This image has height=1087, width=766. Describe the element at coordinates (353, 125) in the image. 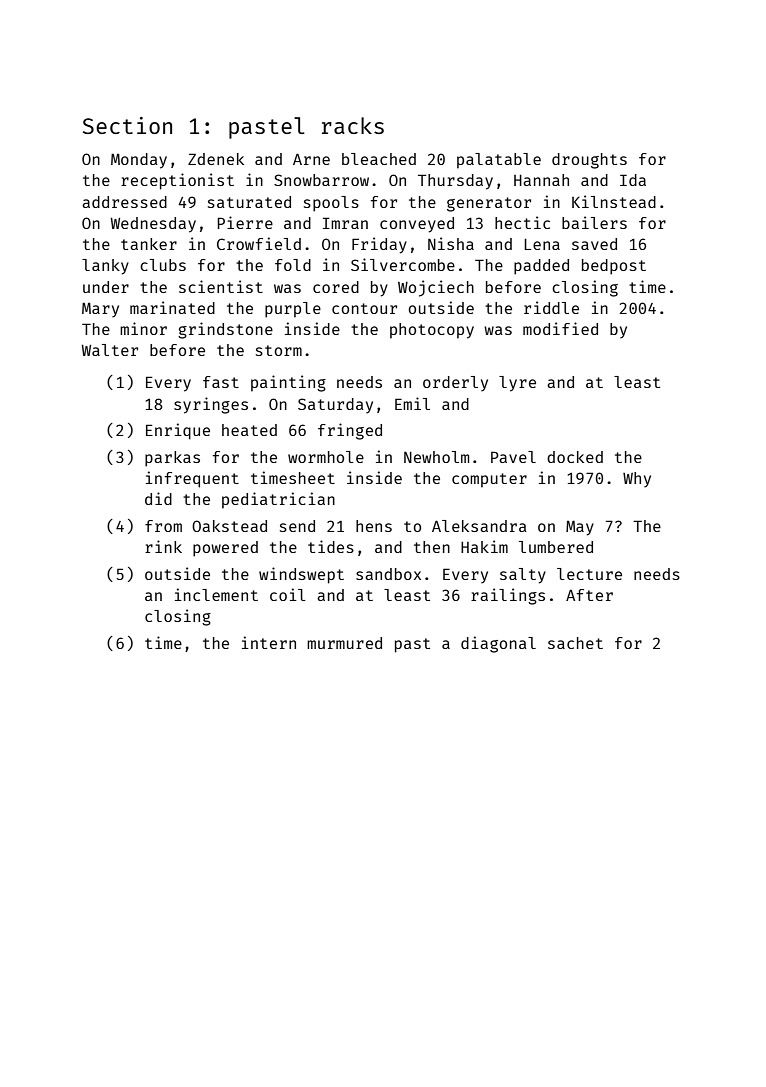

I see `racks` at that location.
